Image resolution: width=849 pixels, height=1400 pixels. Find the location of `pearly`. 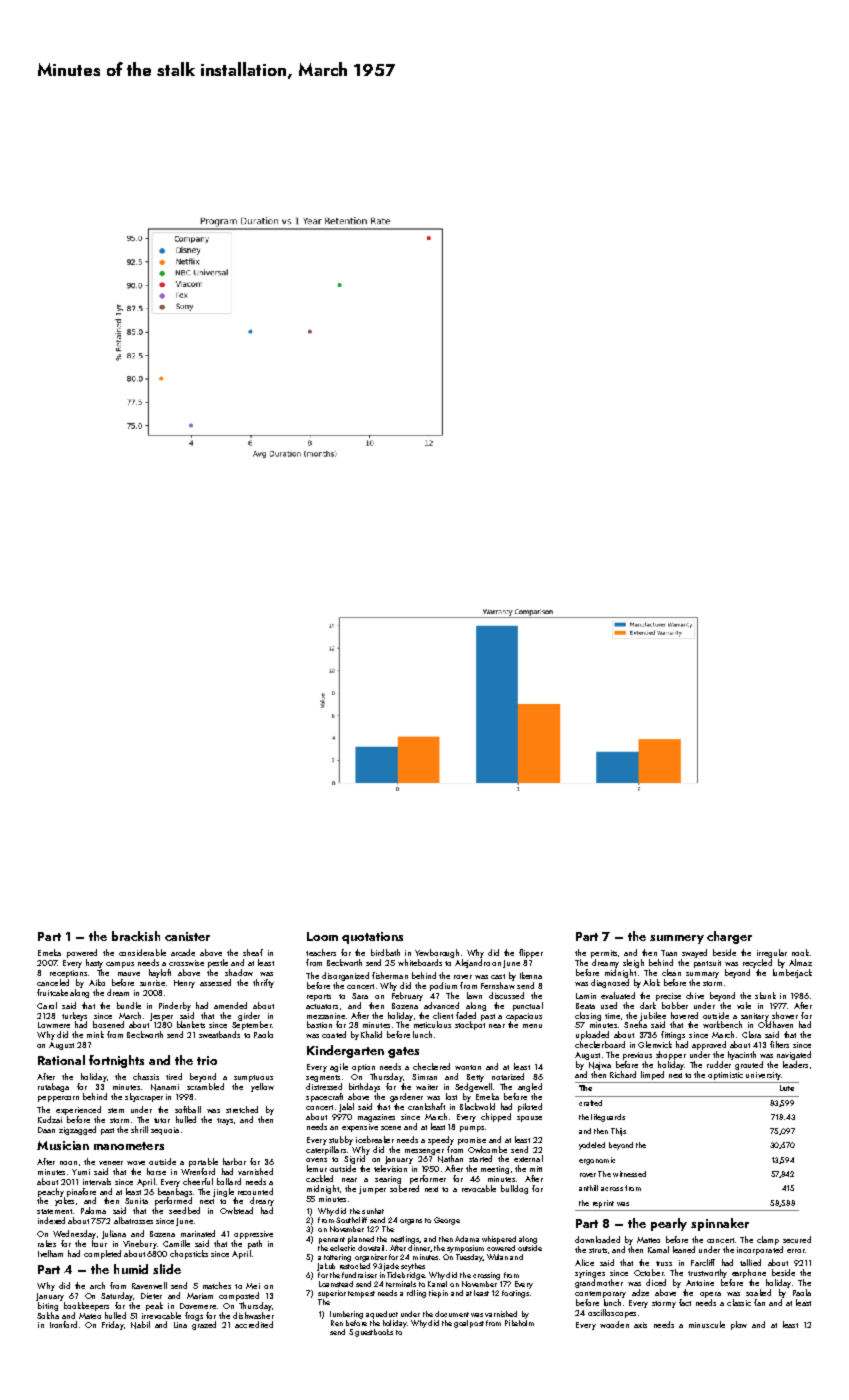

pearly is located at coordinates (669, 1224).
